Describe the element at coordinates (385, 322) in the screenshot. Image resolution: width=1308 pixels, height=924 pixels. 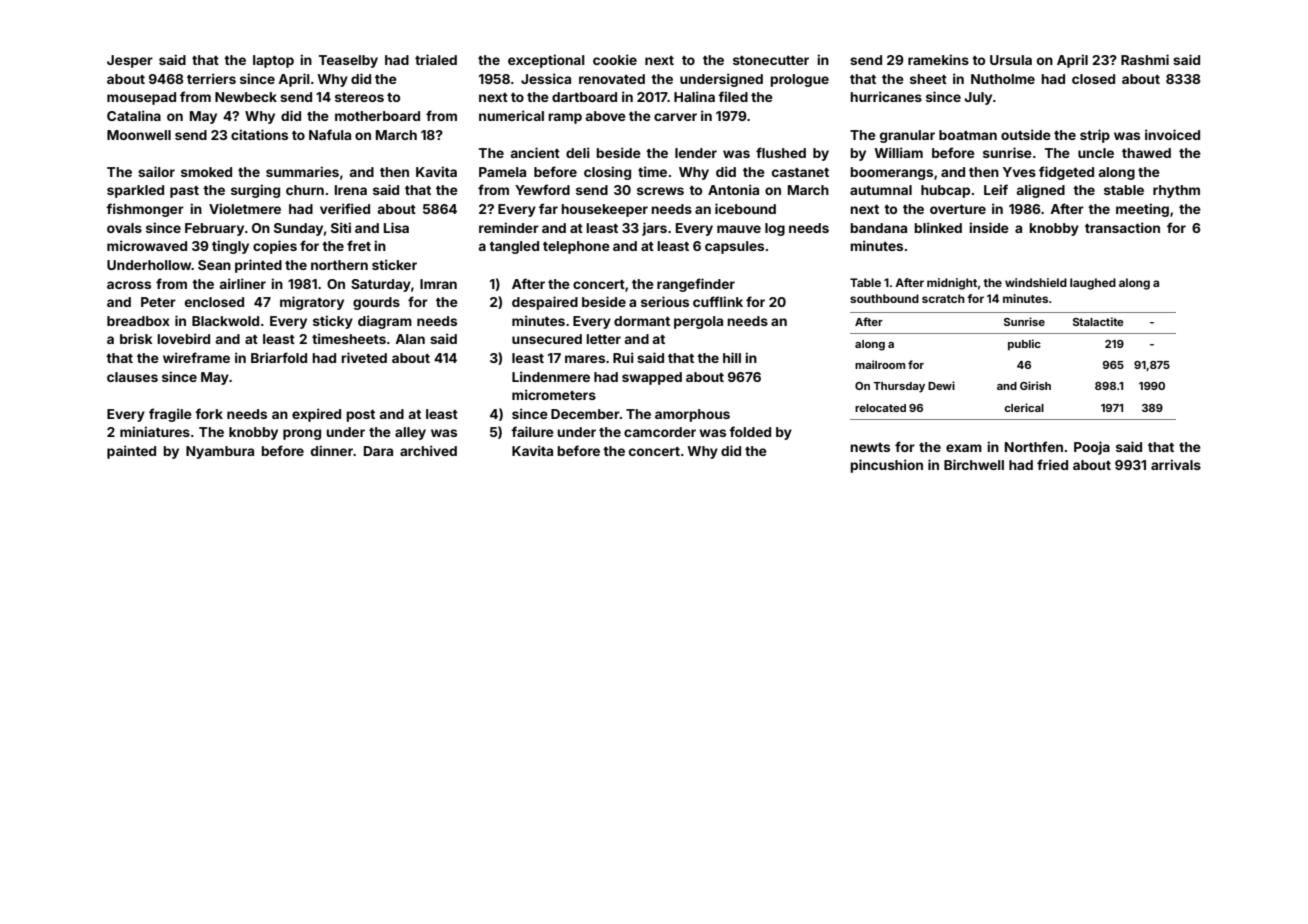
I see `diagram` at that location.
